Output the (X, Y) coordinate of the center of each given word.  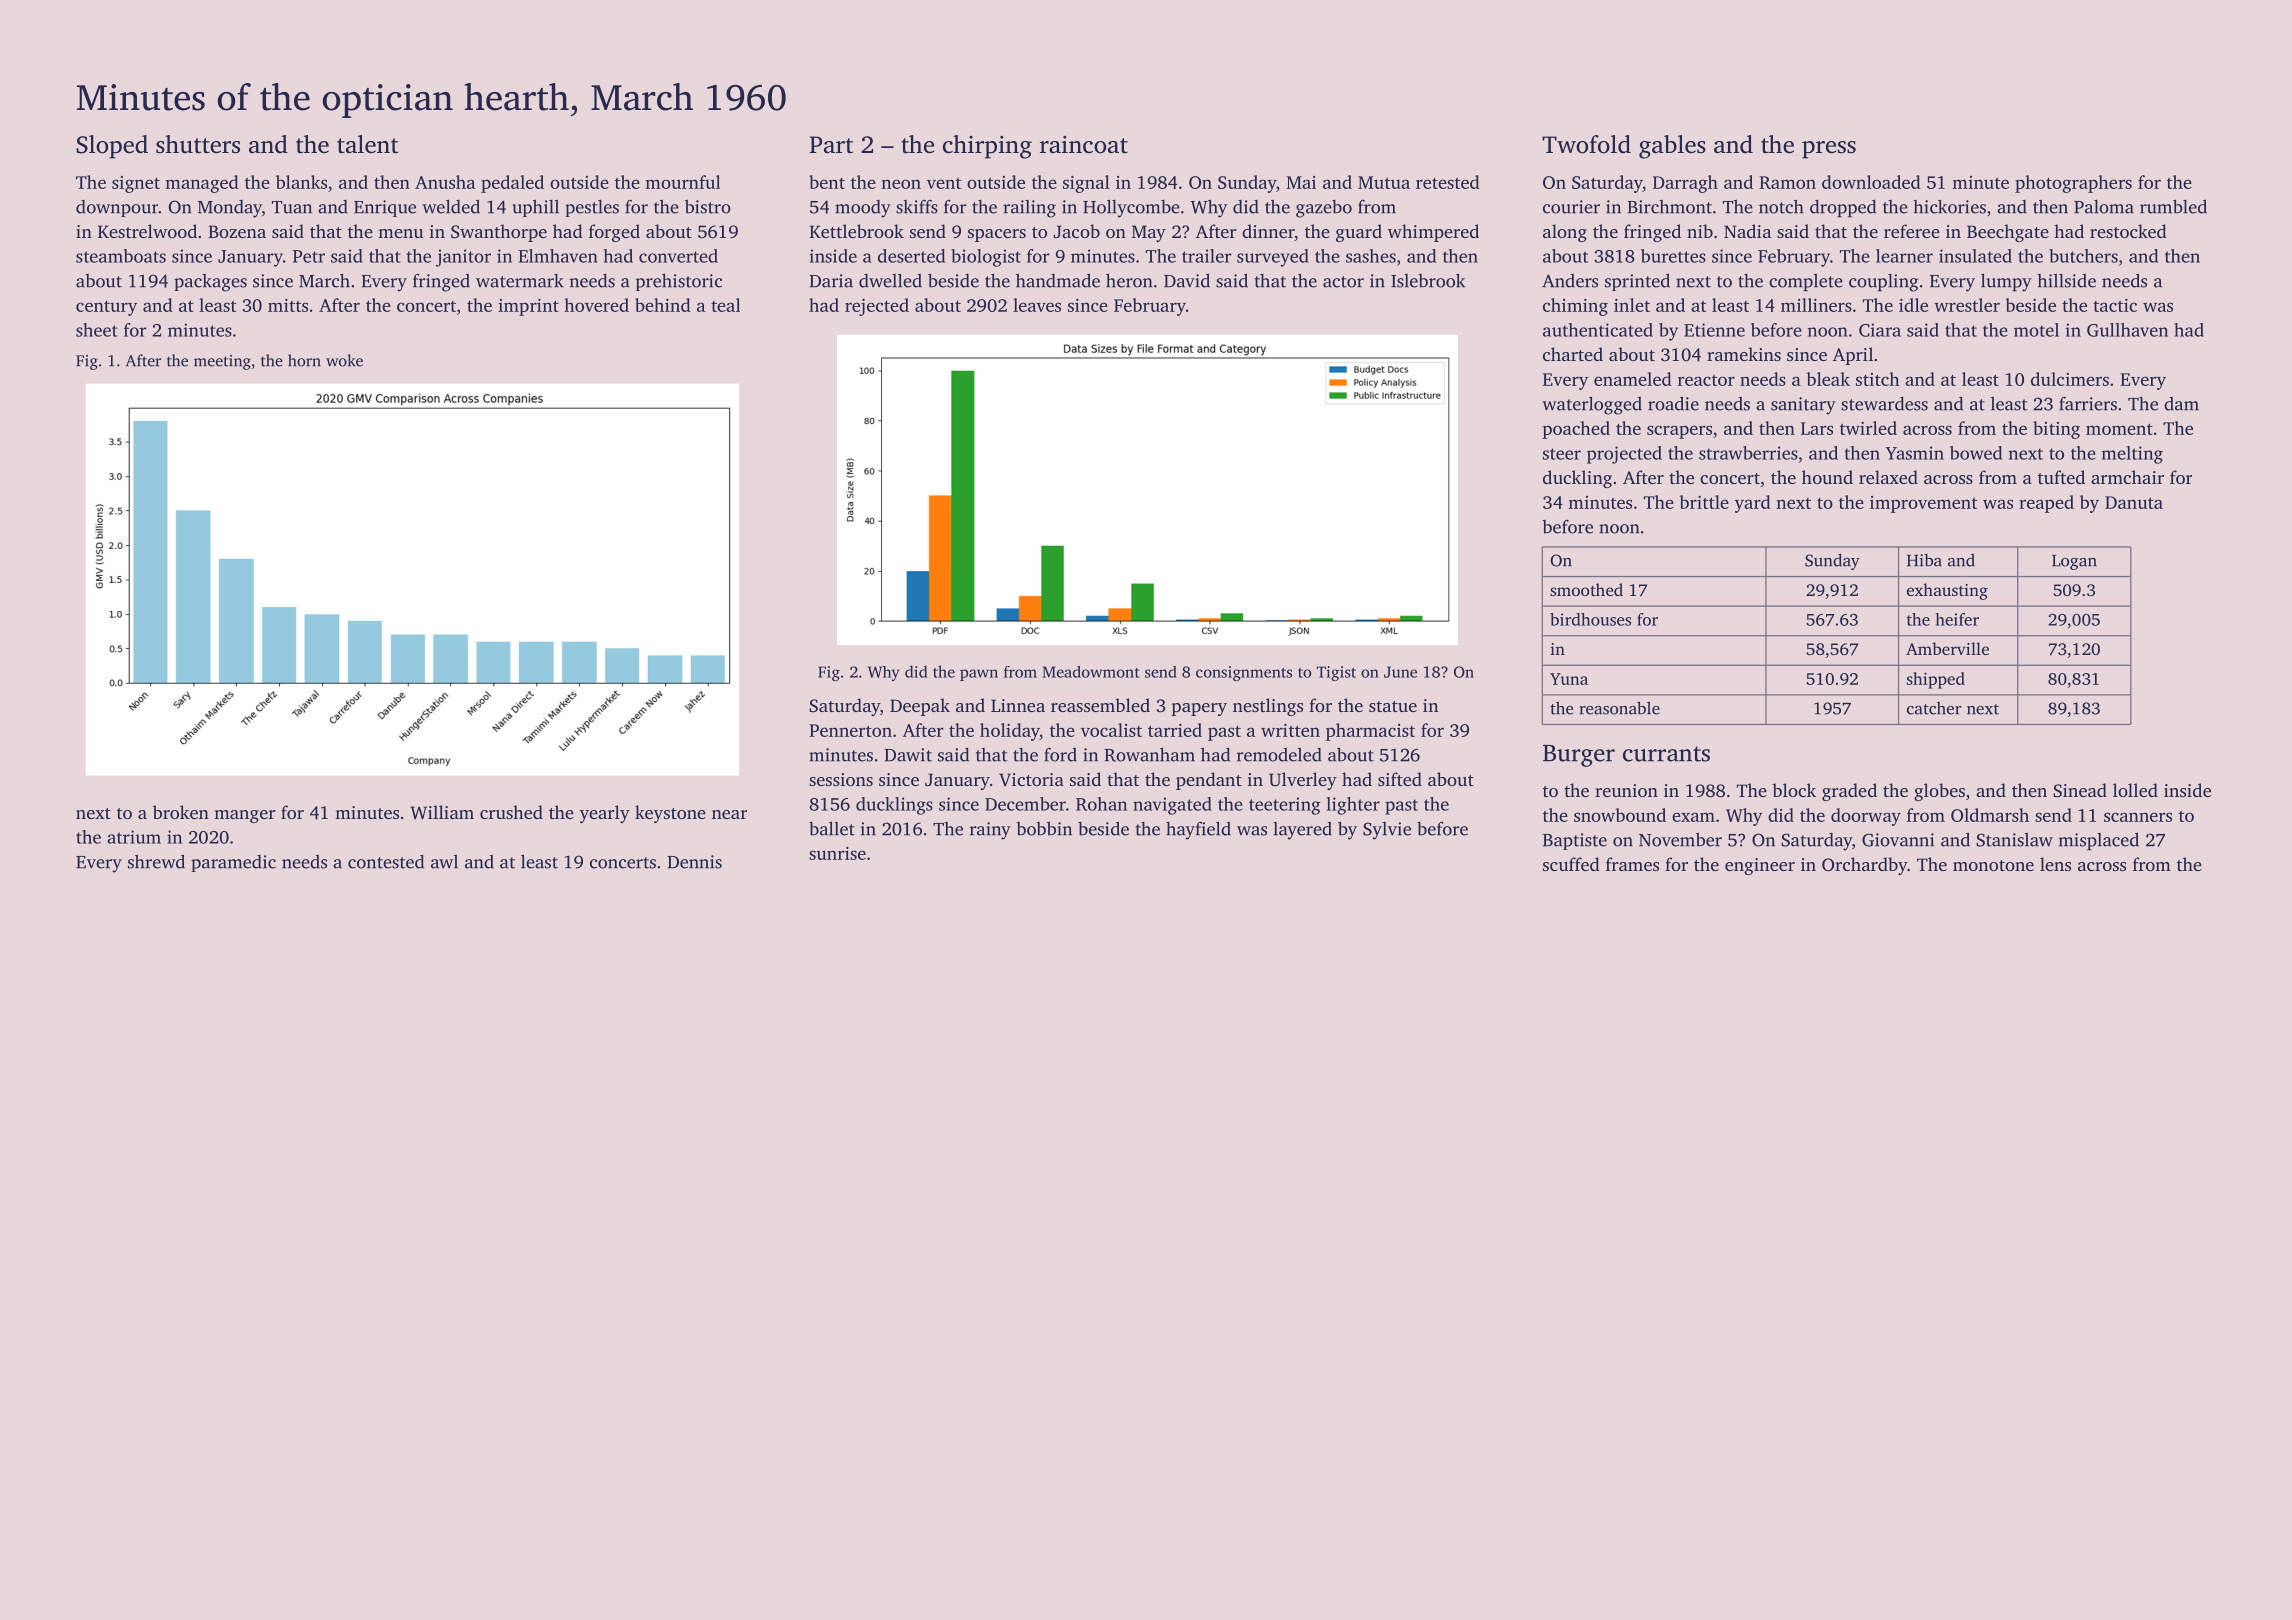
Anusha (445, 182)
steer (1562, 454)
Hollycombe (1131, 208)
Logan (2074, 562)
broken (181, 812)
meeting (222, 362)
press (1829, 150)
